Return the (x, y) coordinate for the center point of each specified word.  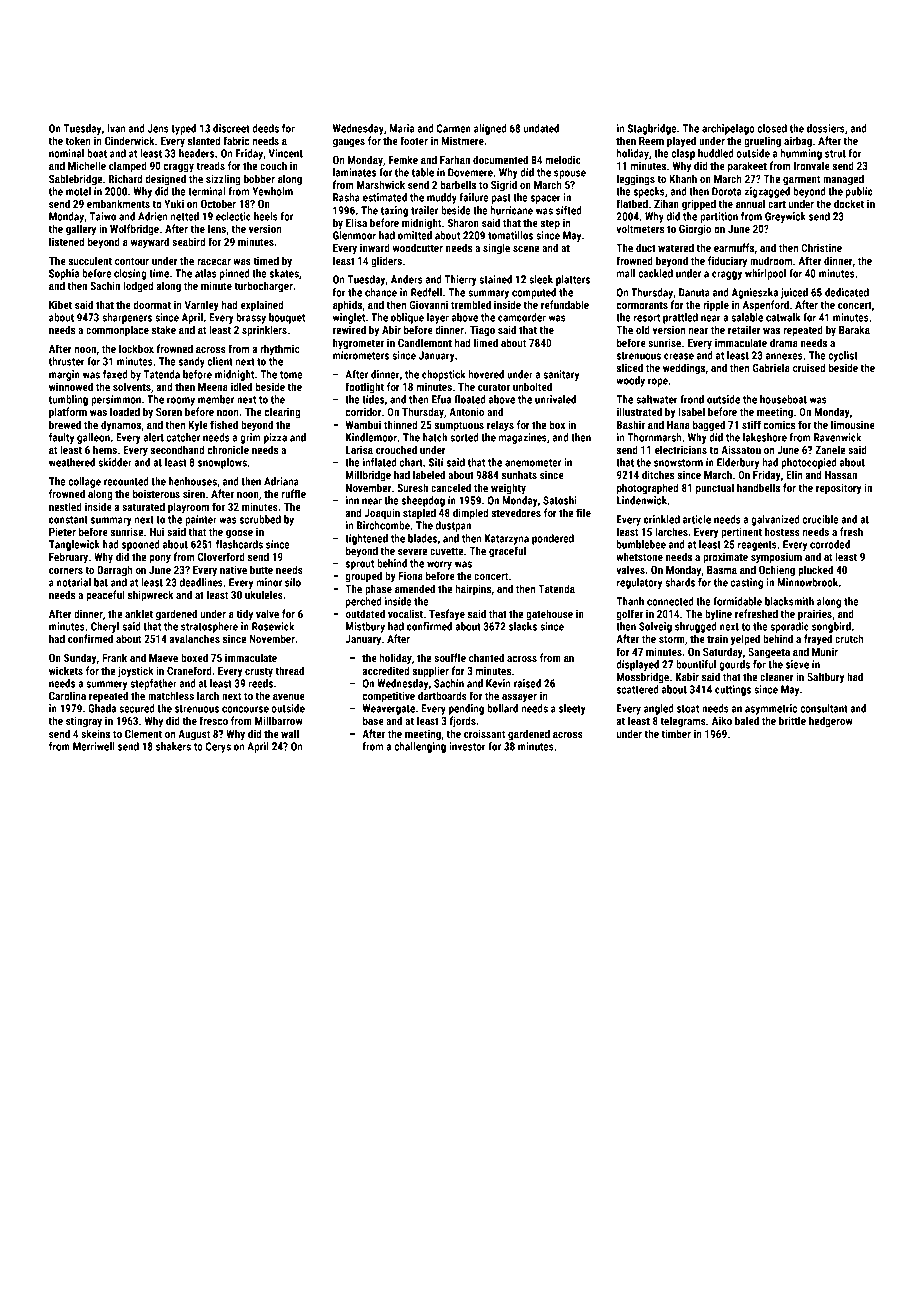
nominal (66, 153)
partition (719, 217)
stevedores (516, 512)
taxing (394, 211)
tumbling (68, 400)
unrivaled (555, 399)
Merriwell (94, 746)
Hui (157, 531)
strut (835, 154)
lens (217, 228)
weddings (684, 369)
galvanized (775, 520)
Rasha (346, 197)
